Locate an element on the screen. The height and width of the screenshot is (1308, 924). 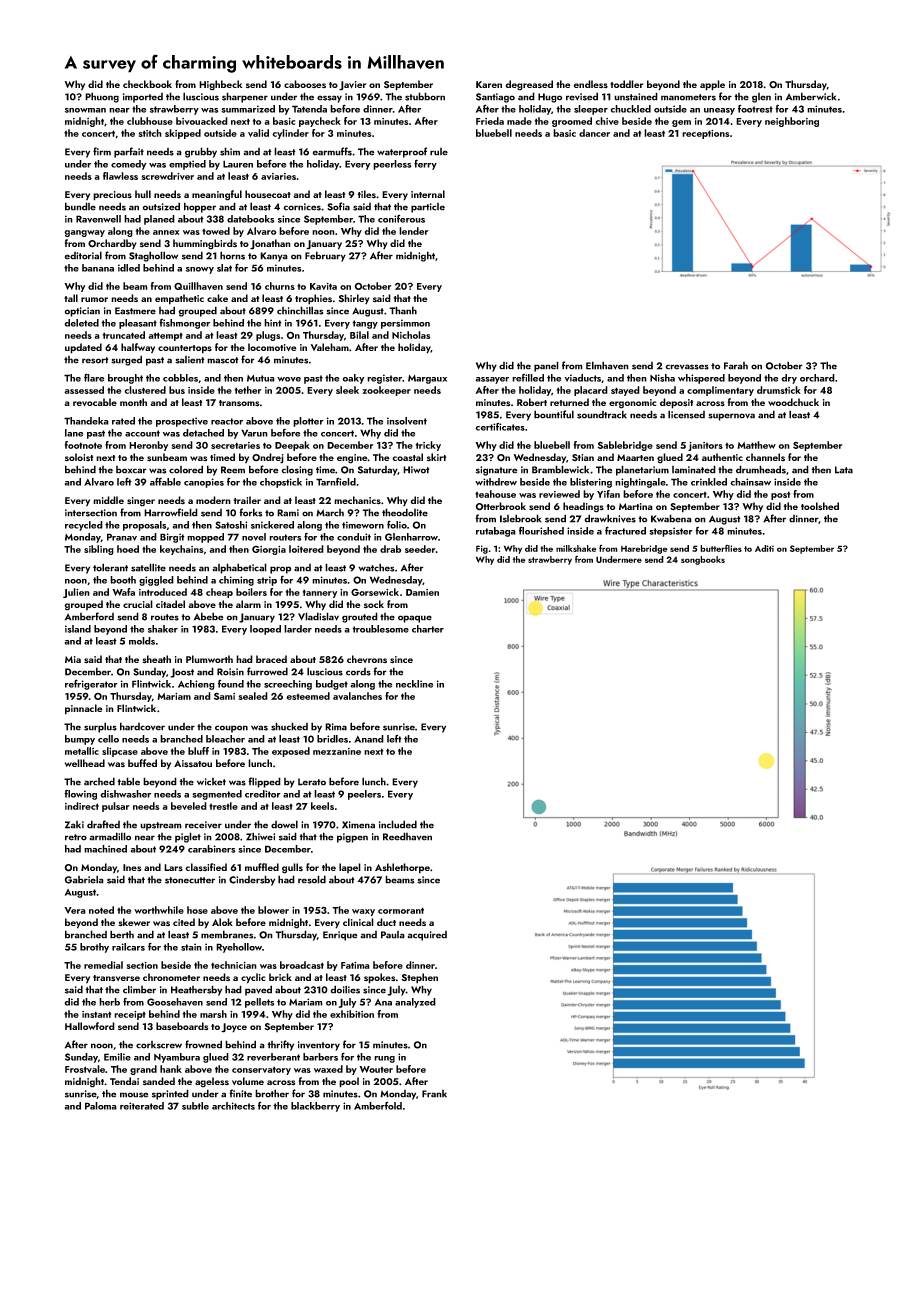
Anand is located at coordinates (369, 739).
